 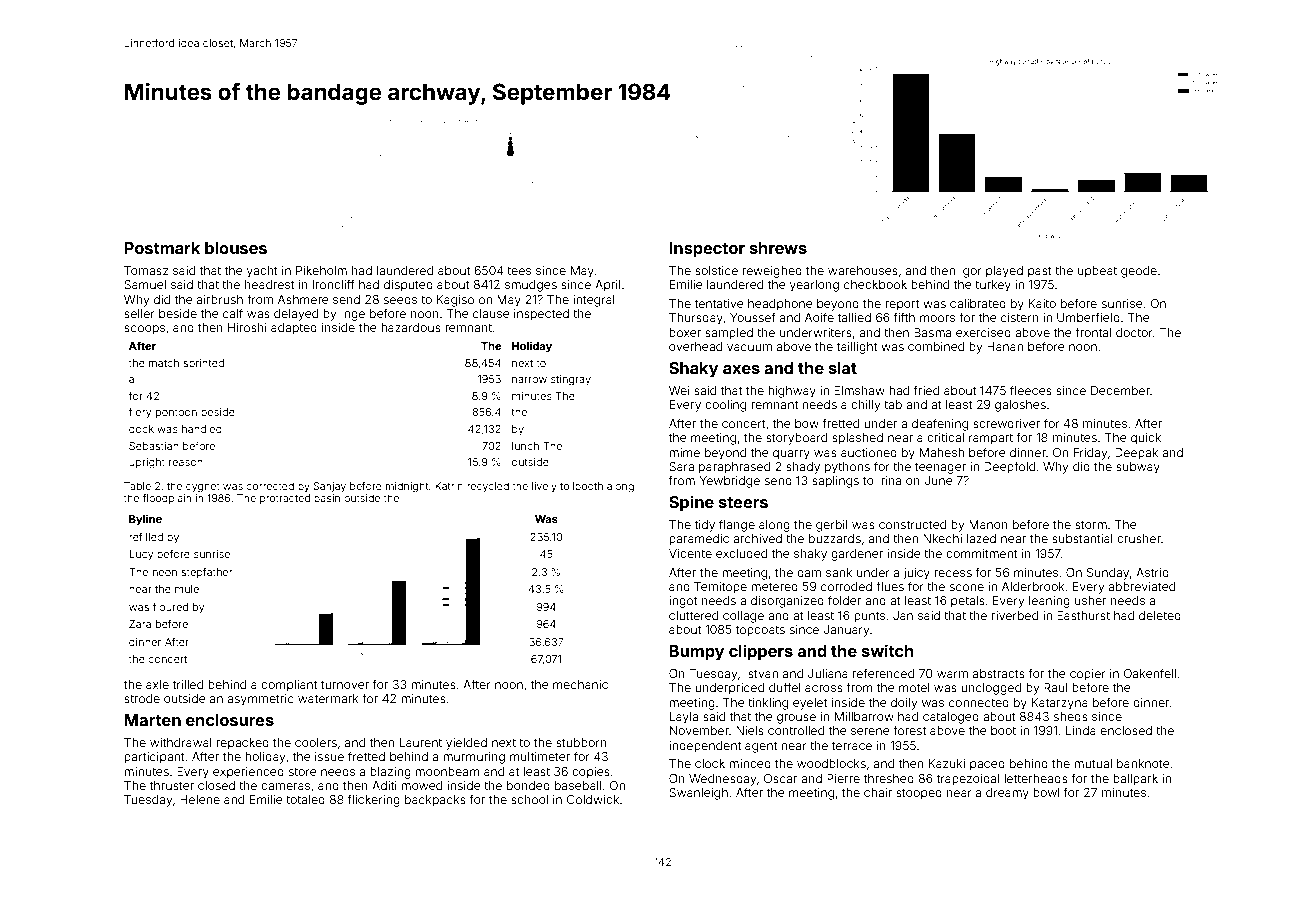 I want to click on fried, so click(x=926, y=390).
